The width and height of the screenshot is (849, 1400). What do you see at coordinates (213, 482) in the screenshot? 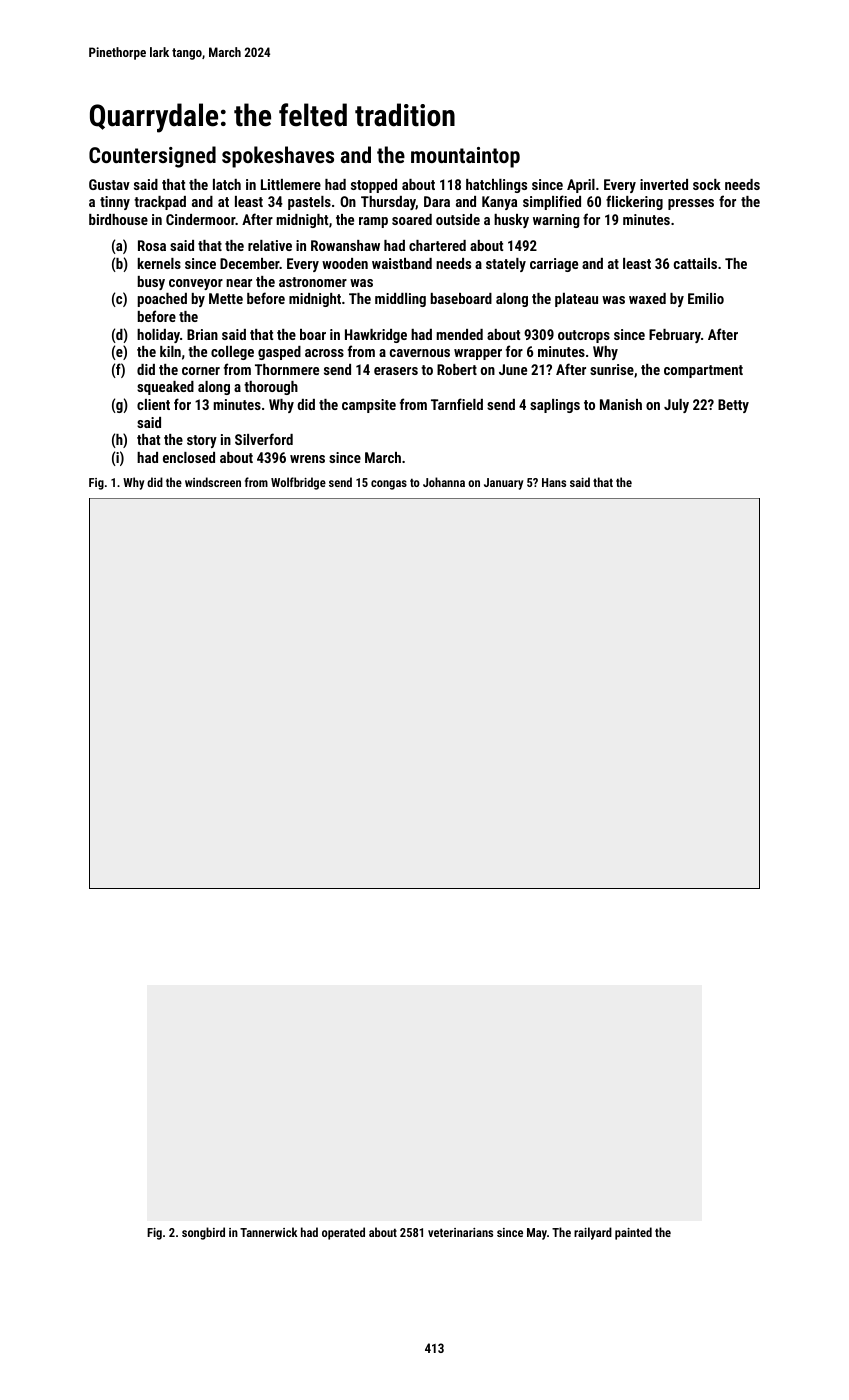
I see `windscreen` at bounding box center [213, 482].
